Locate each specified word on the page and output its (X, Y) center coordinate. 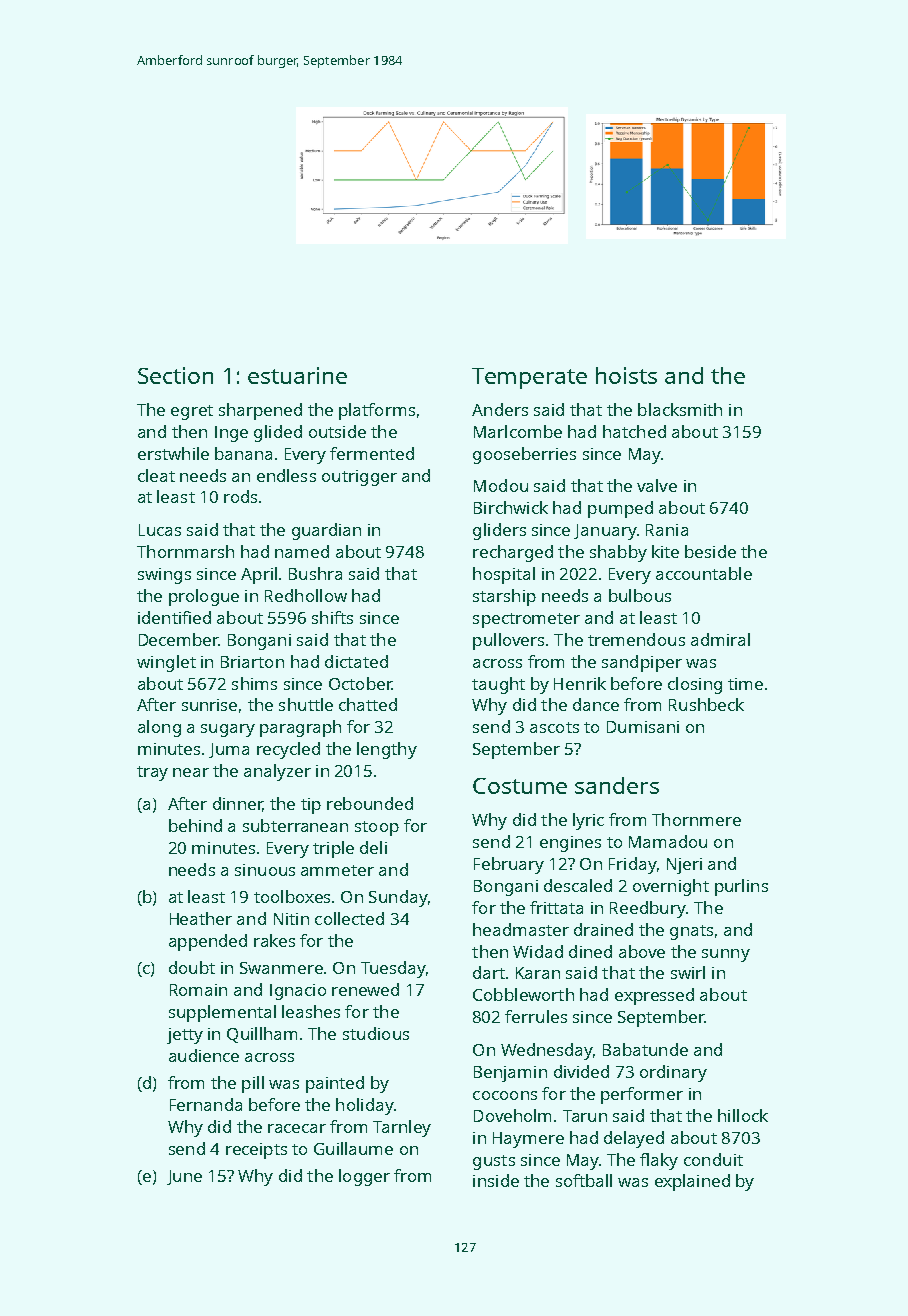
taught (498, 685)
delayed (634, 1139)
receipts (256, 1151)
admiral (720, 639)
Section (175, 375)
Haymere (528, 1140)
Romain (198, 990)
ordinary (673, 1073)
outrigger (359, 478)
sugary (228, 730)
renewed (365, 989)
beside (710, 551)
